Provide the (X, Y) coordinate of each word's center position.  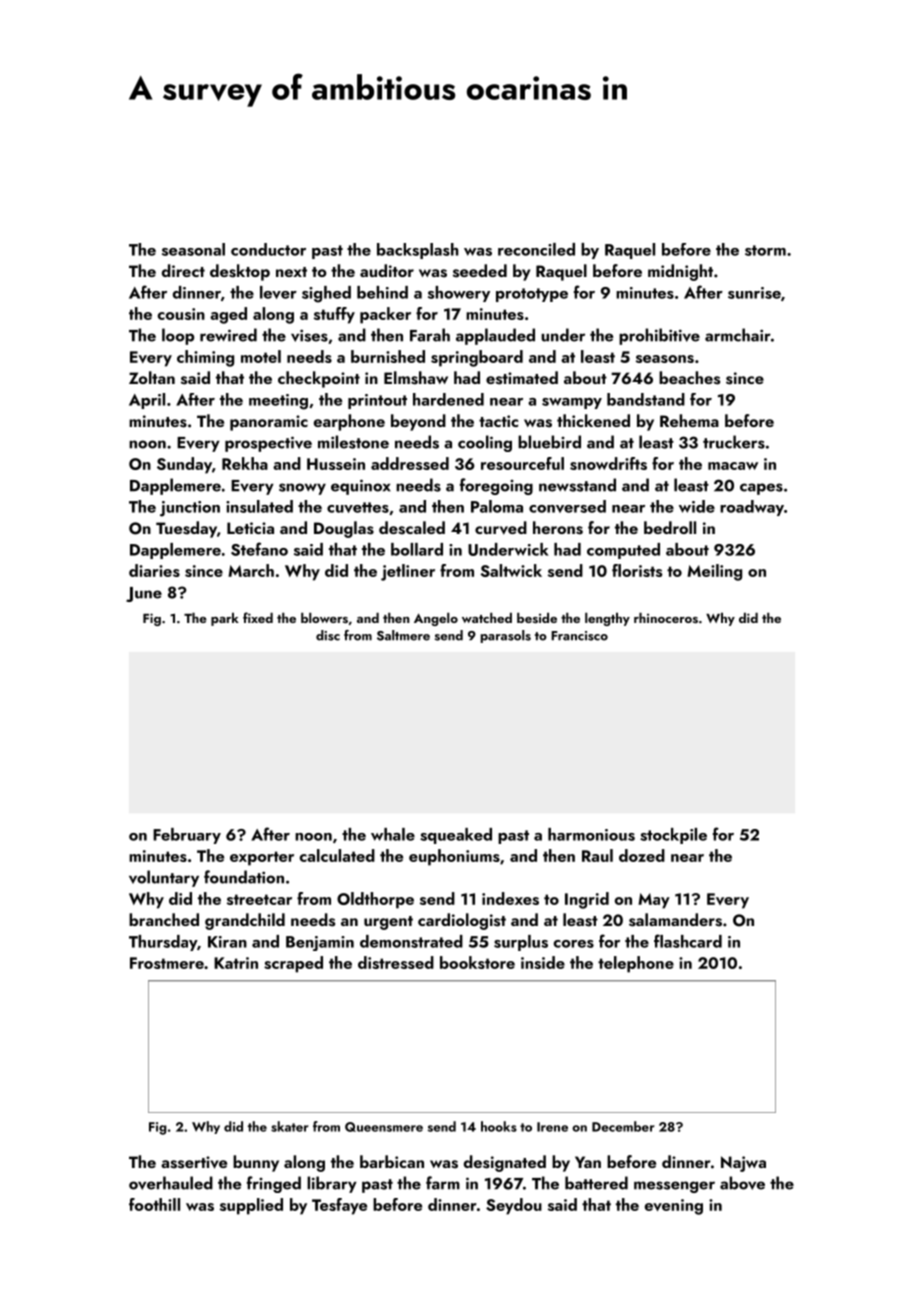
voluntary (164, 878)
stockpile (673, 836)
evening (674, 1207)
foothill (154, 1204)
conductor (268, 249)
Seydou (514, 1206)
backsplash (418, 251)
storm (765, 250)
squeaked (456, 836)
